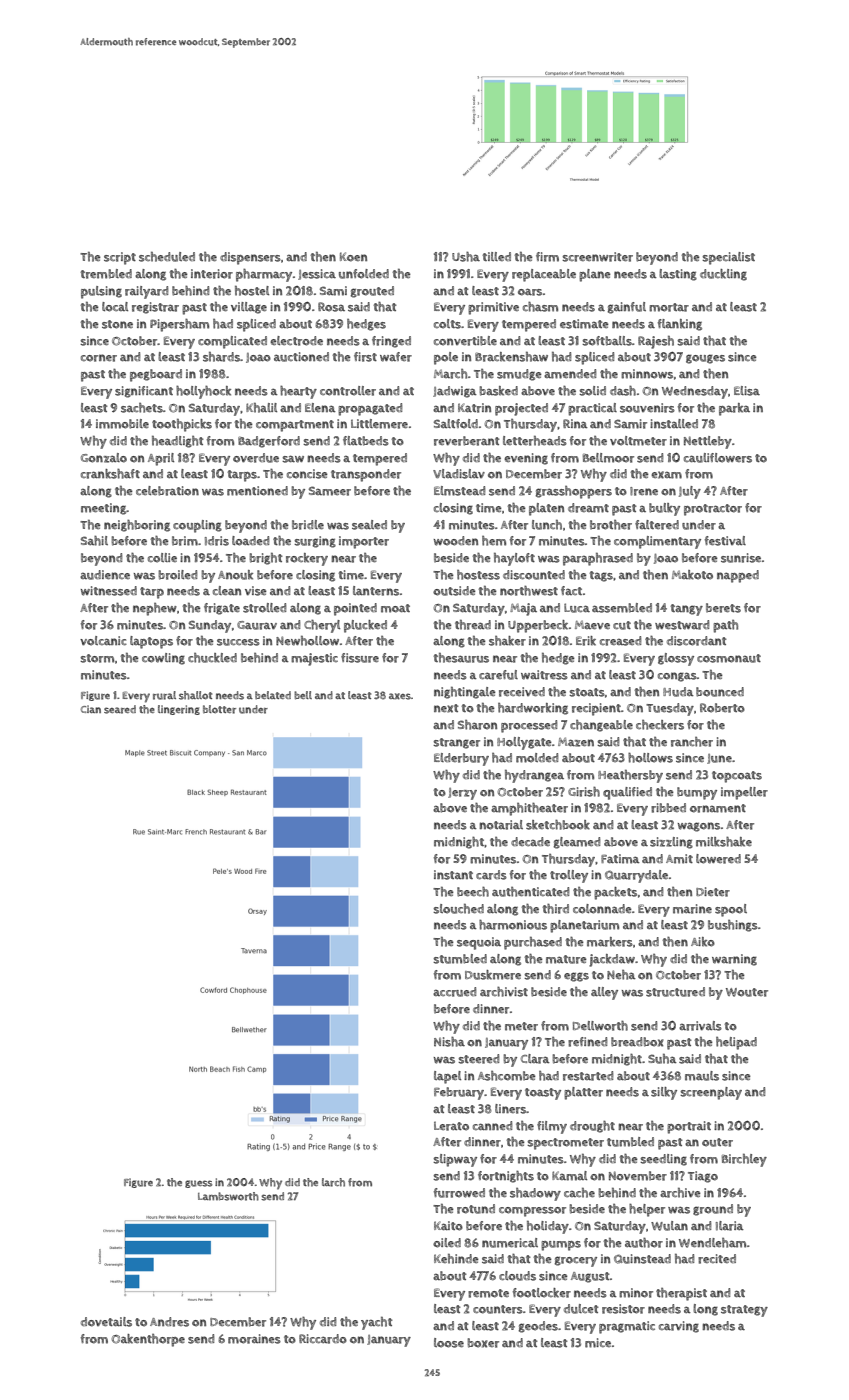  I want to click on screenwriter, so click(597, 257).
